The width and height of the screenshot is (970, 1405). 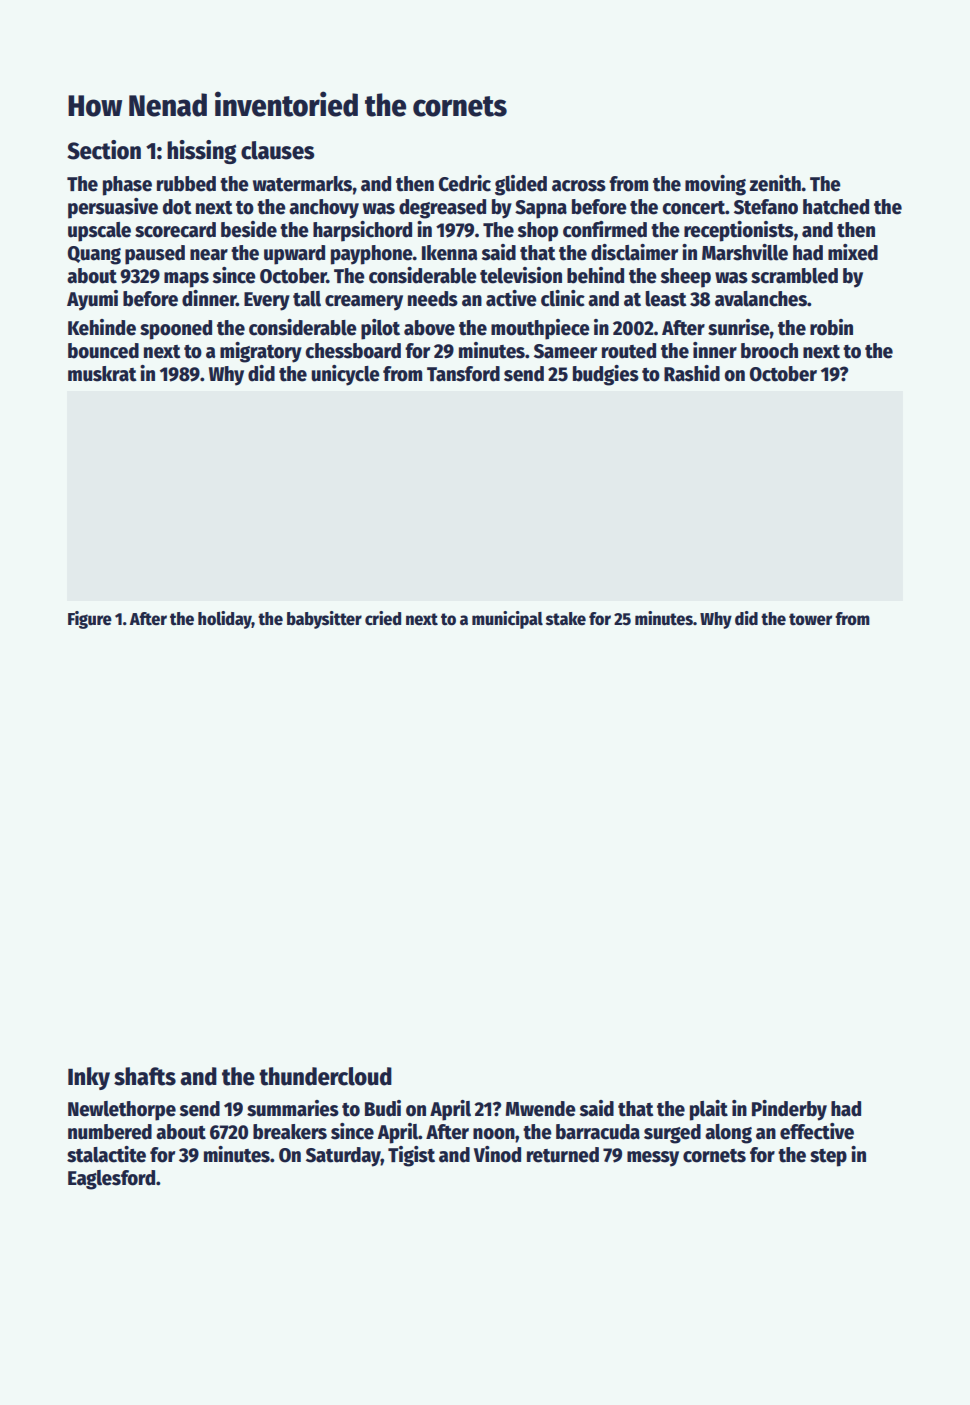 What do you see at coordinates (325, 1076) in the screenshot?
I see `thundercloud` at bounding box center [325, 1076].
